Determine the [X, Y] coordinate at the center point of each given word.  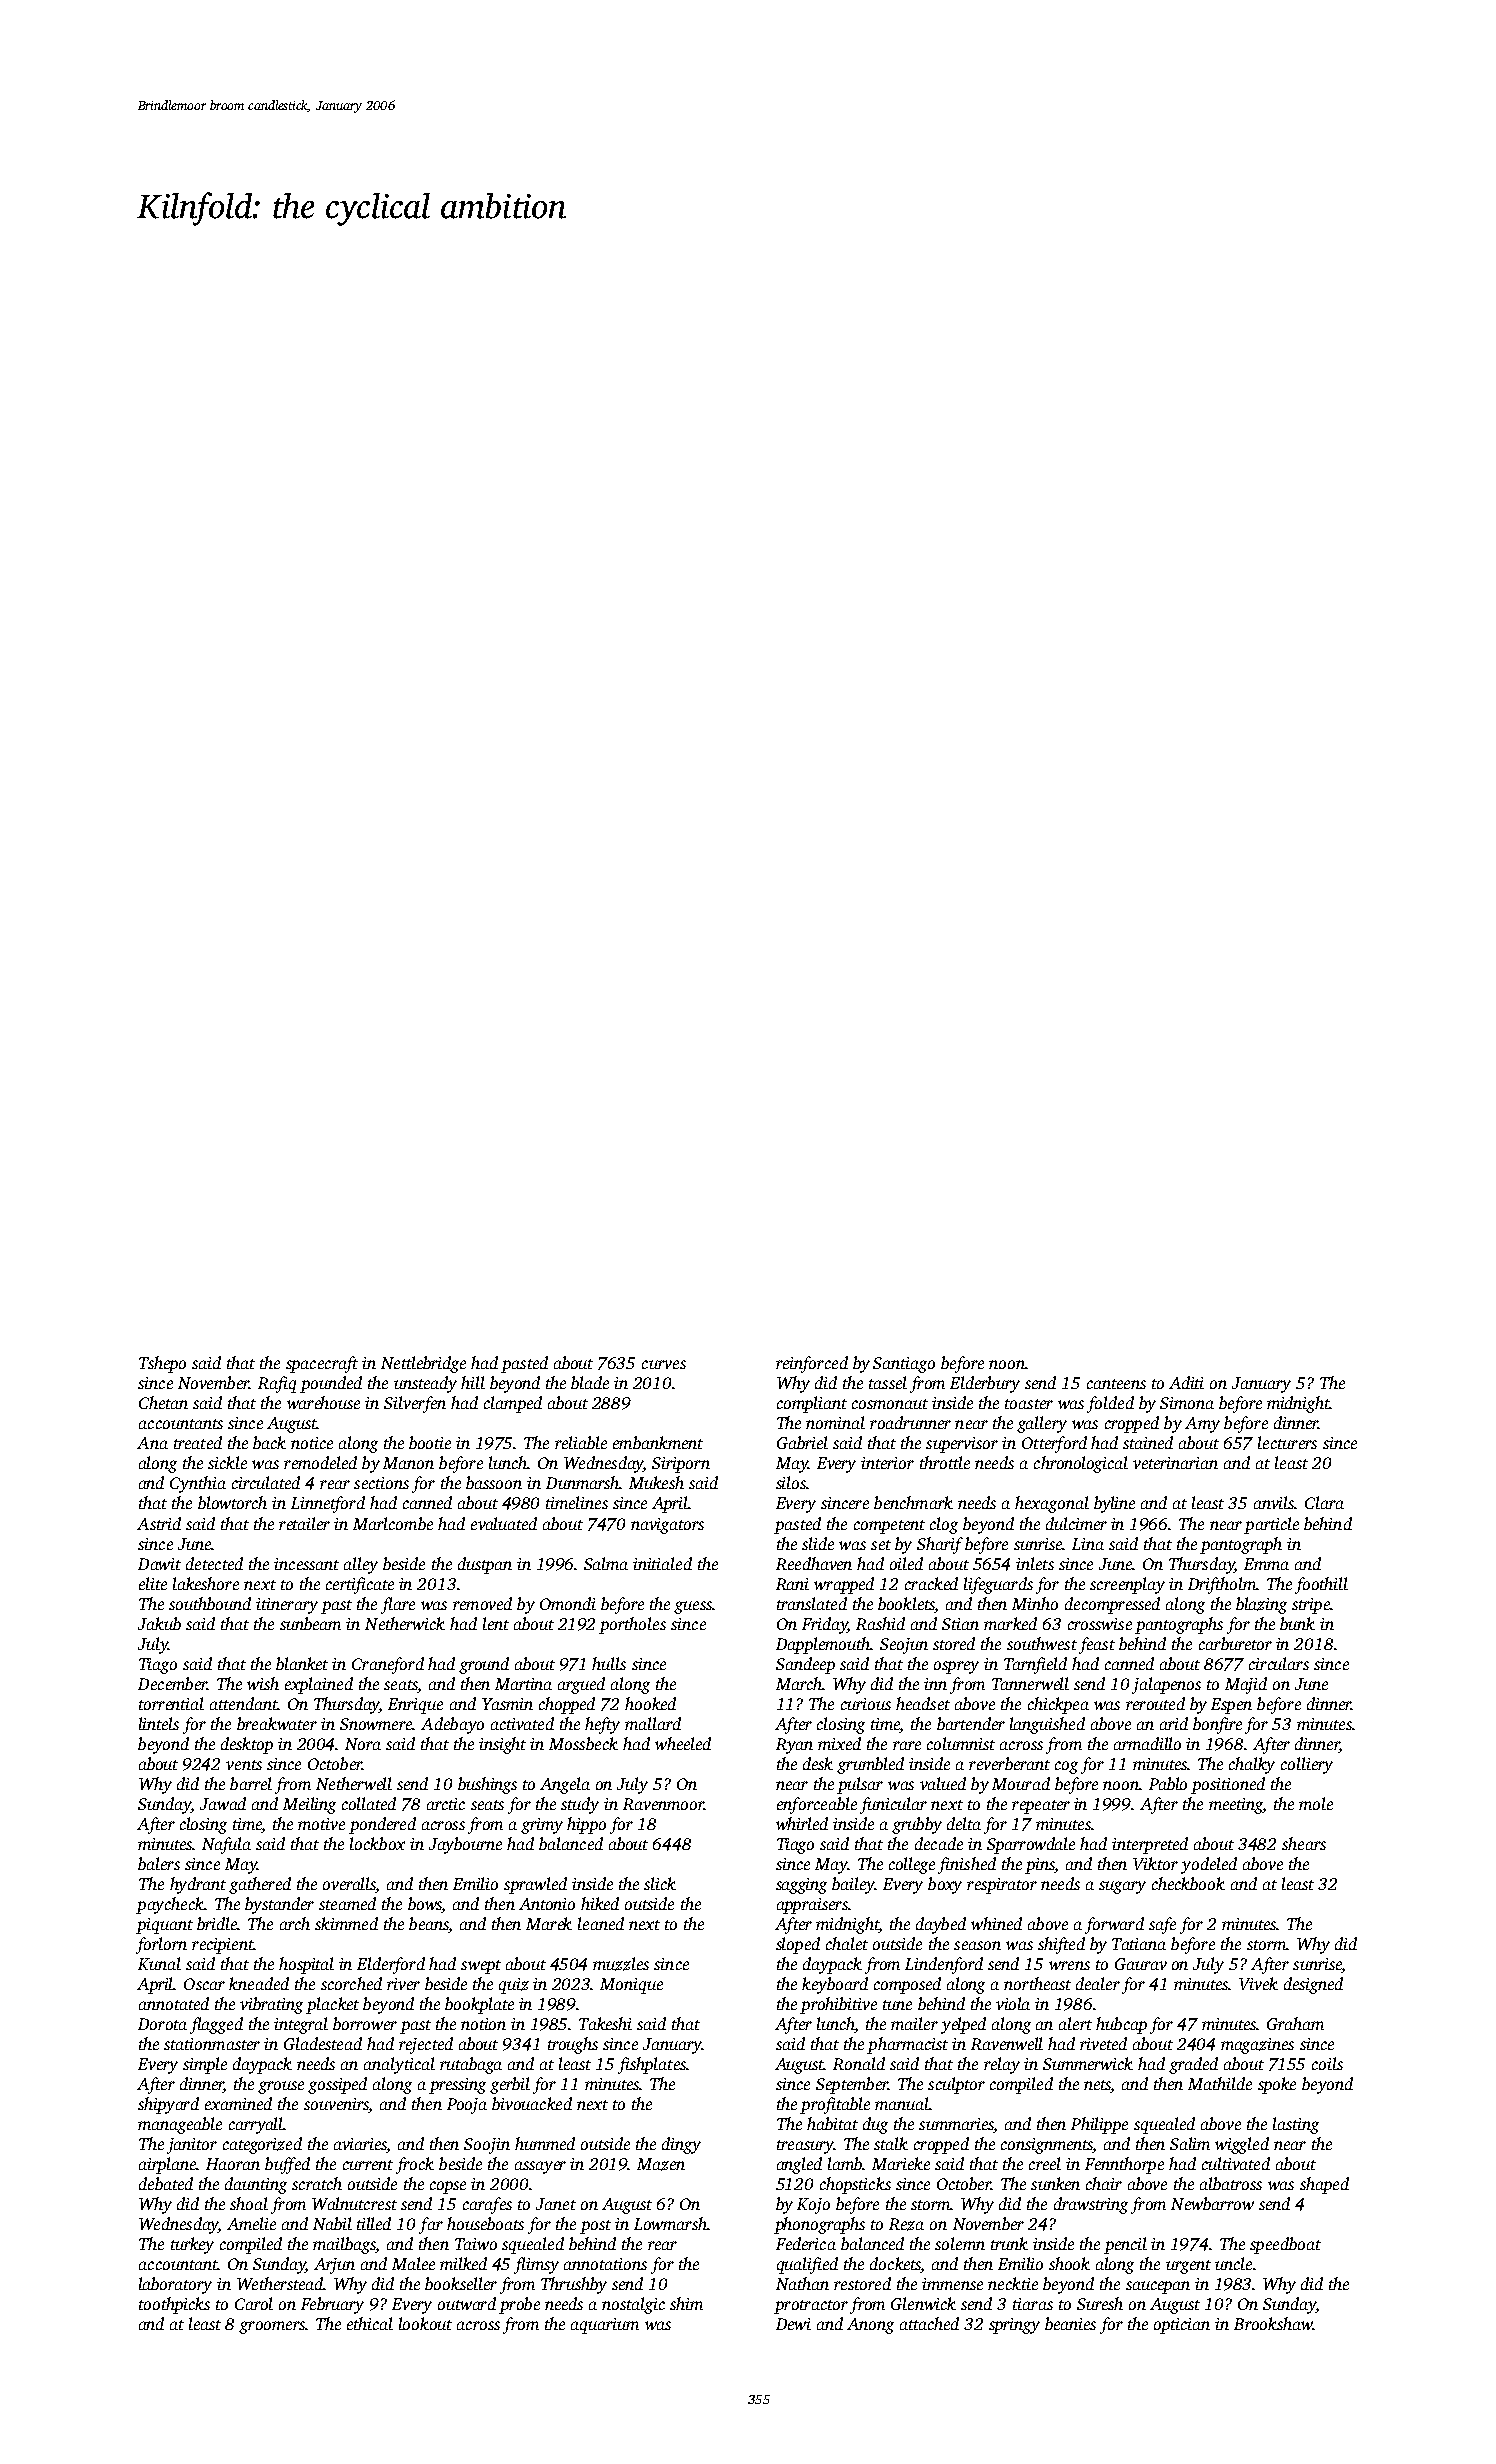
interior [887, 1463]
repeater [1041, 1807]
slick [660, 1883]
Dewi [793, 2324]
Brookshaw [1273, 2323]
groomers [272, 2327]
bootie [430, 1442]
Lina [1088, 1544]
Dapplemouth [823, 1645]
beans [429, 1925]
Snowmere [376, 1724]
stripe [1311, 1606]
